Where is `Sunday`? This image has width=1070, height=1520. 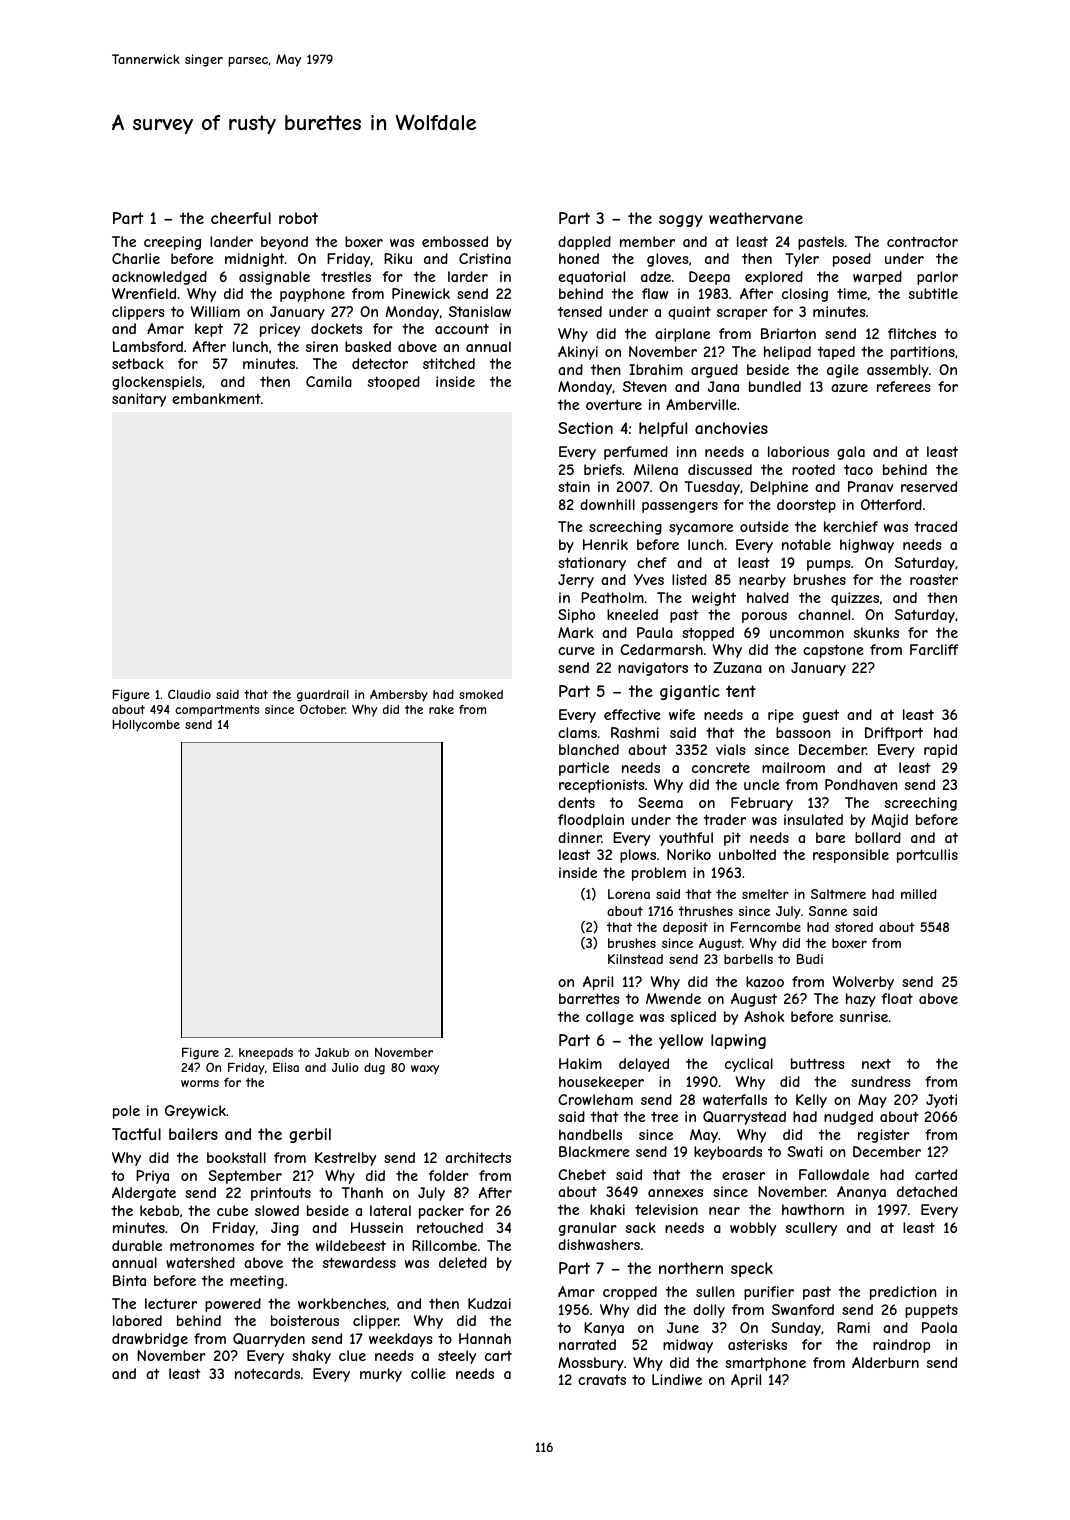
Sunday is located at coordinates (796, 1329).
